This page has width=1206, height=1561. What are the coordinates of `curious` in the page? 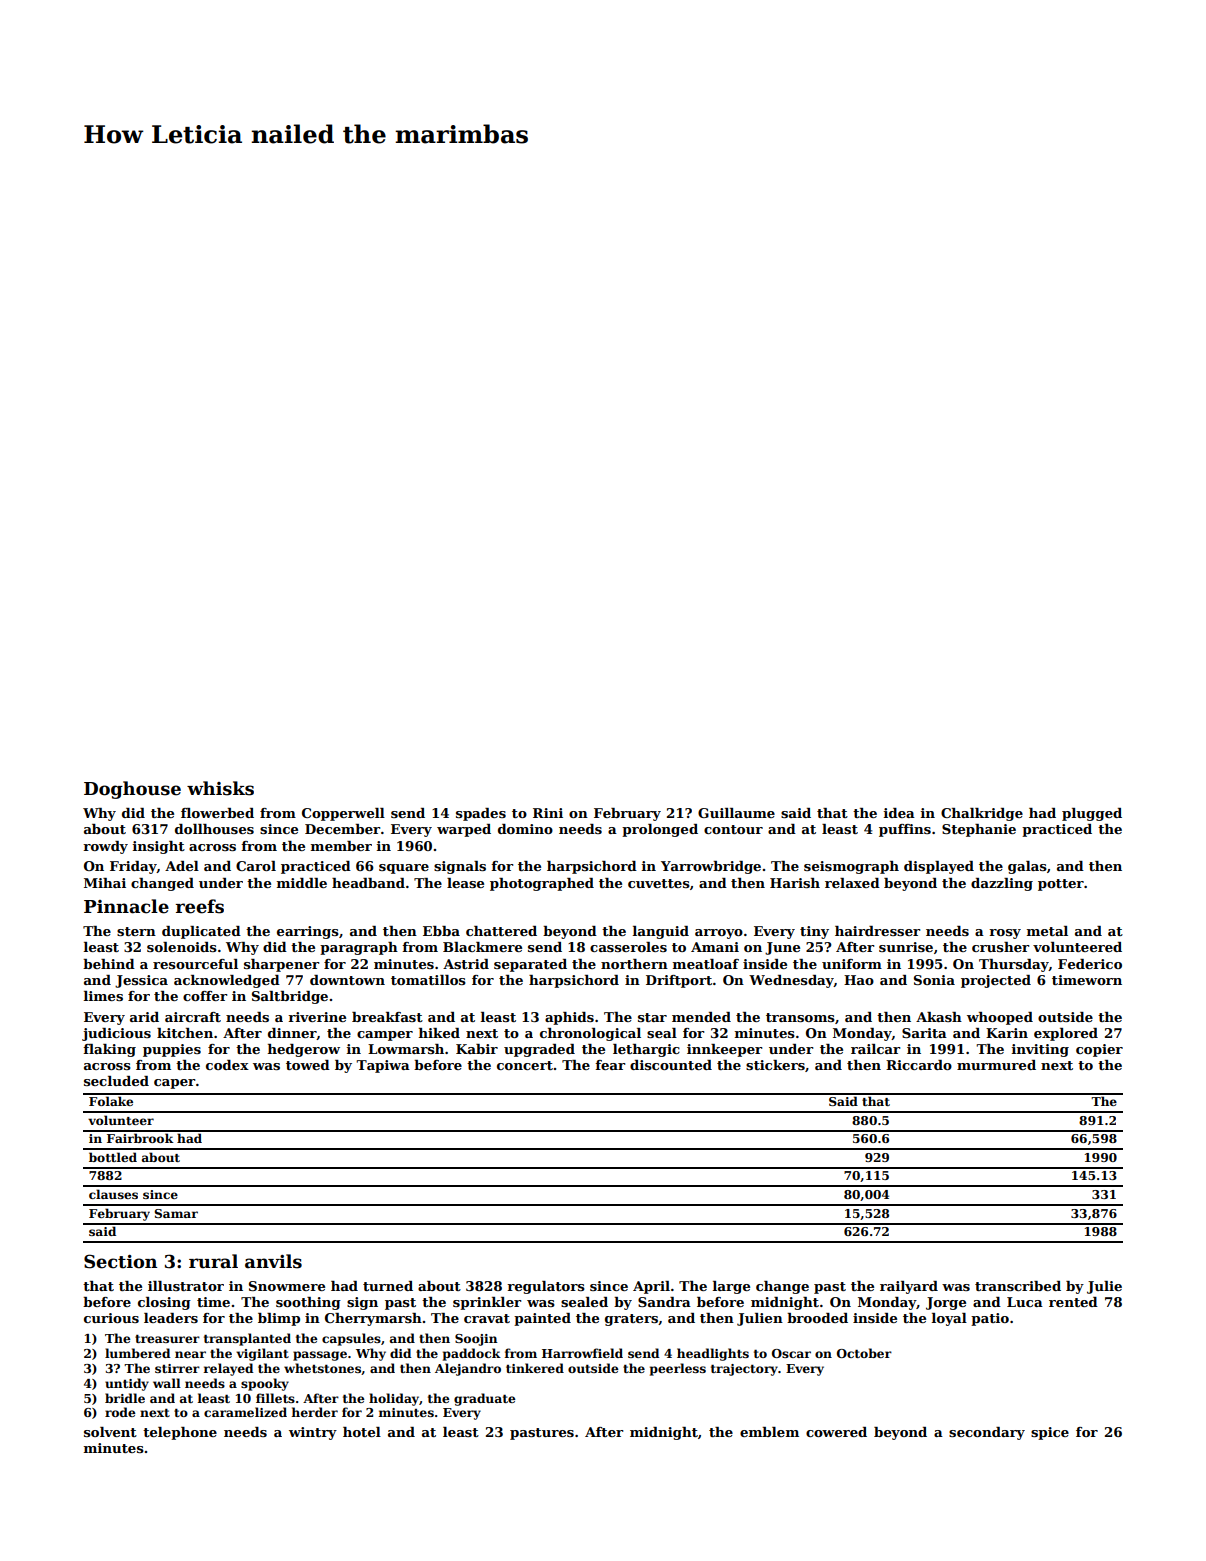 It's located at (111, 1318).
